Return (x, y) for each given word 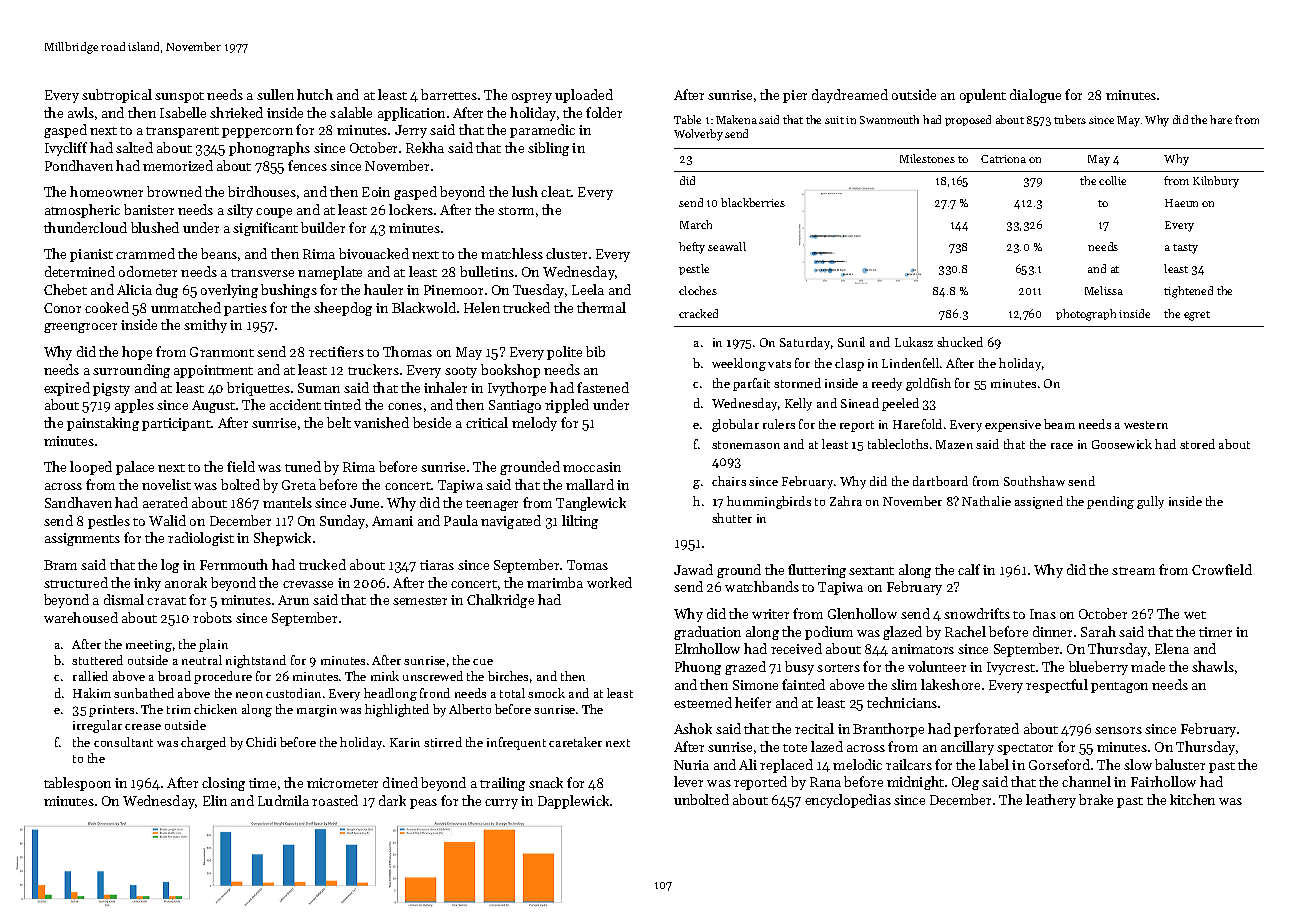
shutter (732, 518)
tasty (1185, 249)
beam (1059, 424)
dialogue (1035, 96)
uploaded (584, 96)
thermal (601, 307)
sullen (275, 94)
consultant (123, 742)
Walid (167, 520)
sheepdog (343, 309)
